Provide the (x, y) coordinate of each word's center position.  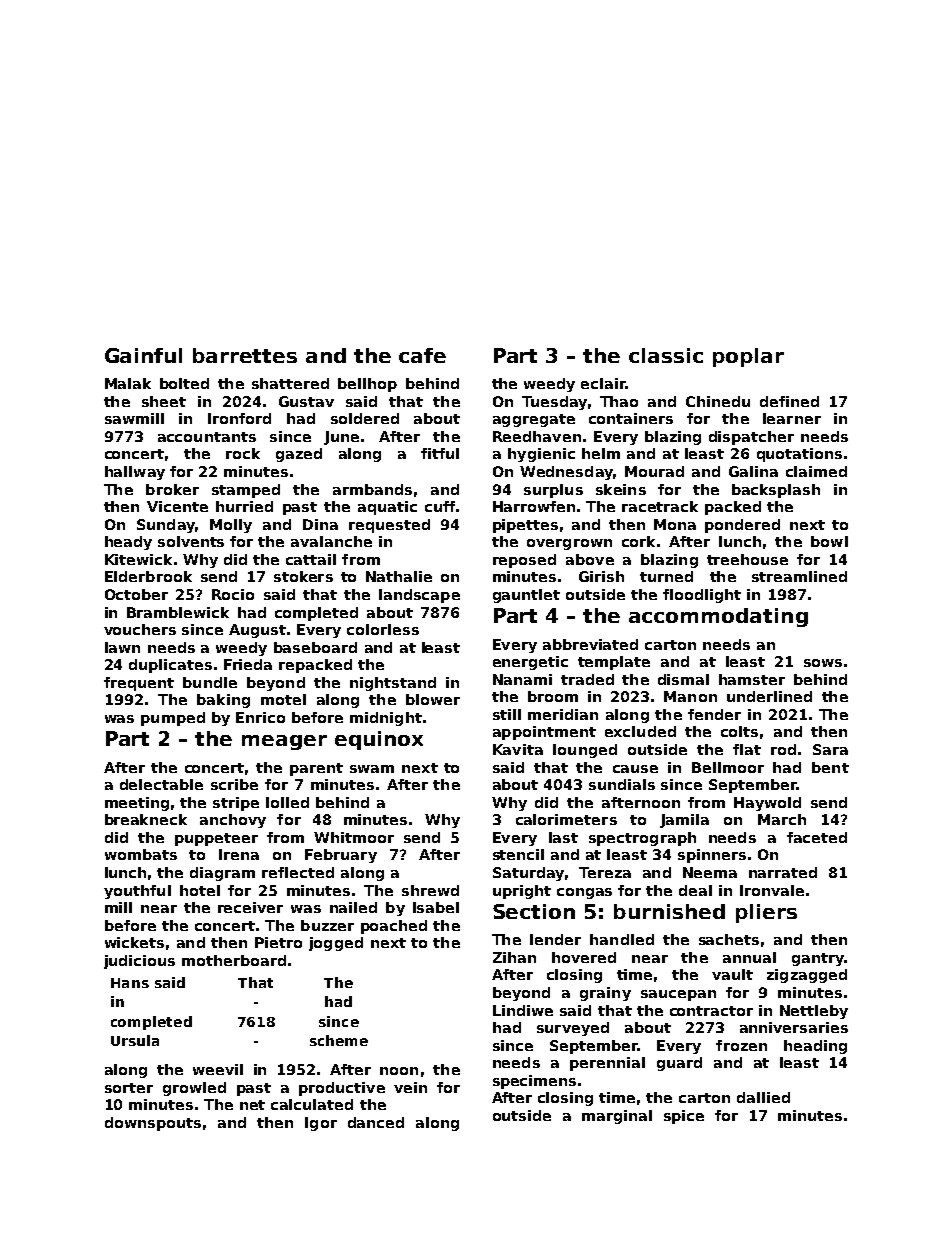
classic (666, 355)
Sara (830, 749)
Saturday (528, 874)
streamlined (799, 576)
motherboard (234, 960)
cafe (422, 355)
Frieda (248, 664)
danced (376, 1122)
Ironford (239, 418)
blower (433, 699)
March (782, 819)
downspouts (153, 1124)
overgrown (569, 544)
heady (128, 543)
